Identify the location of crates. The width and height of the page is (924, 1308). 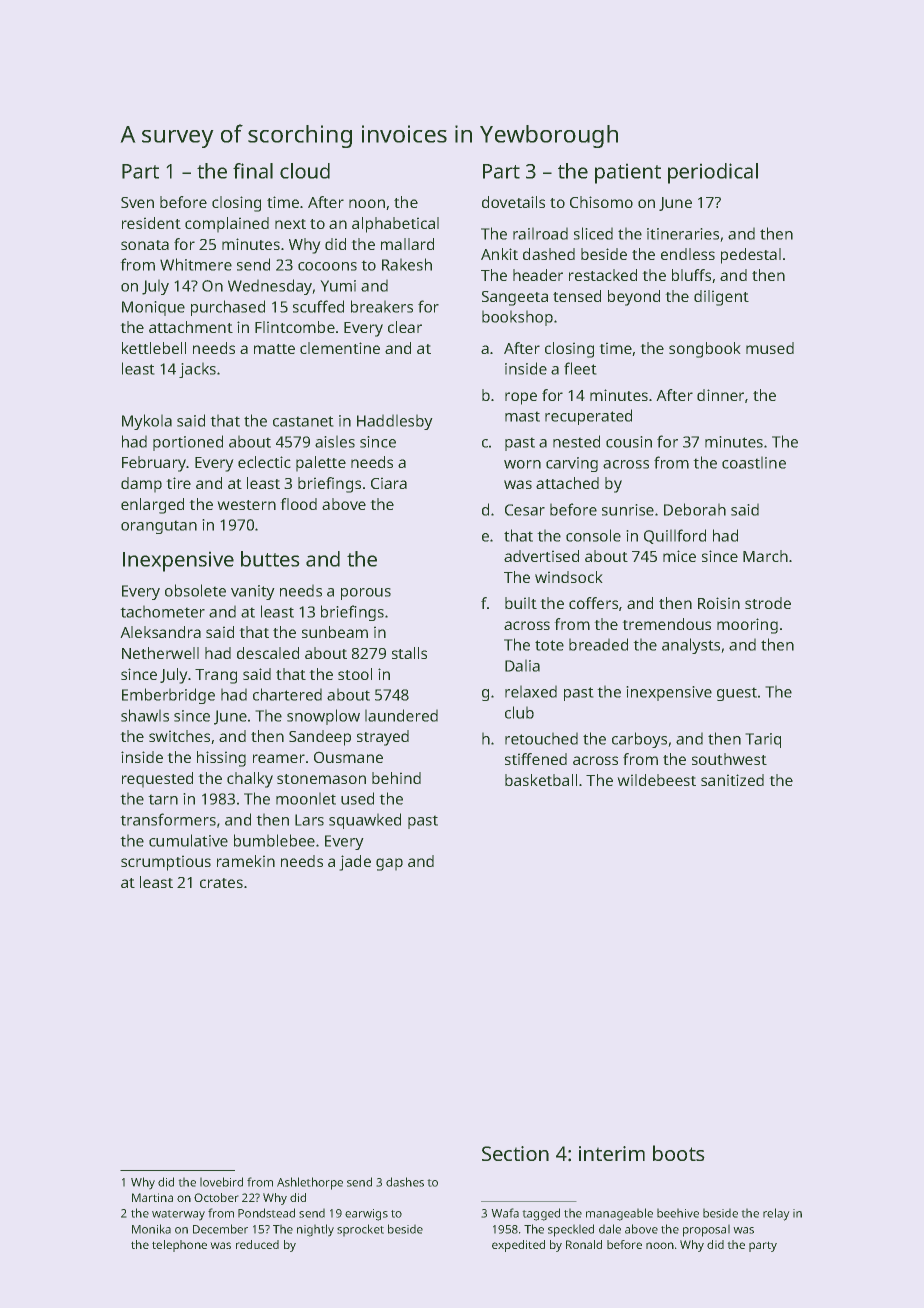
(221, 883).
